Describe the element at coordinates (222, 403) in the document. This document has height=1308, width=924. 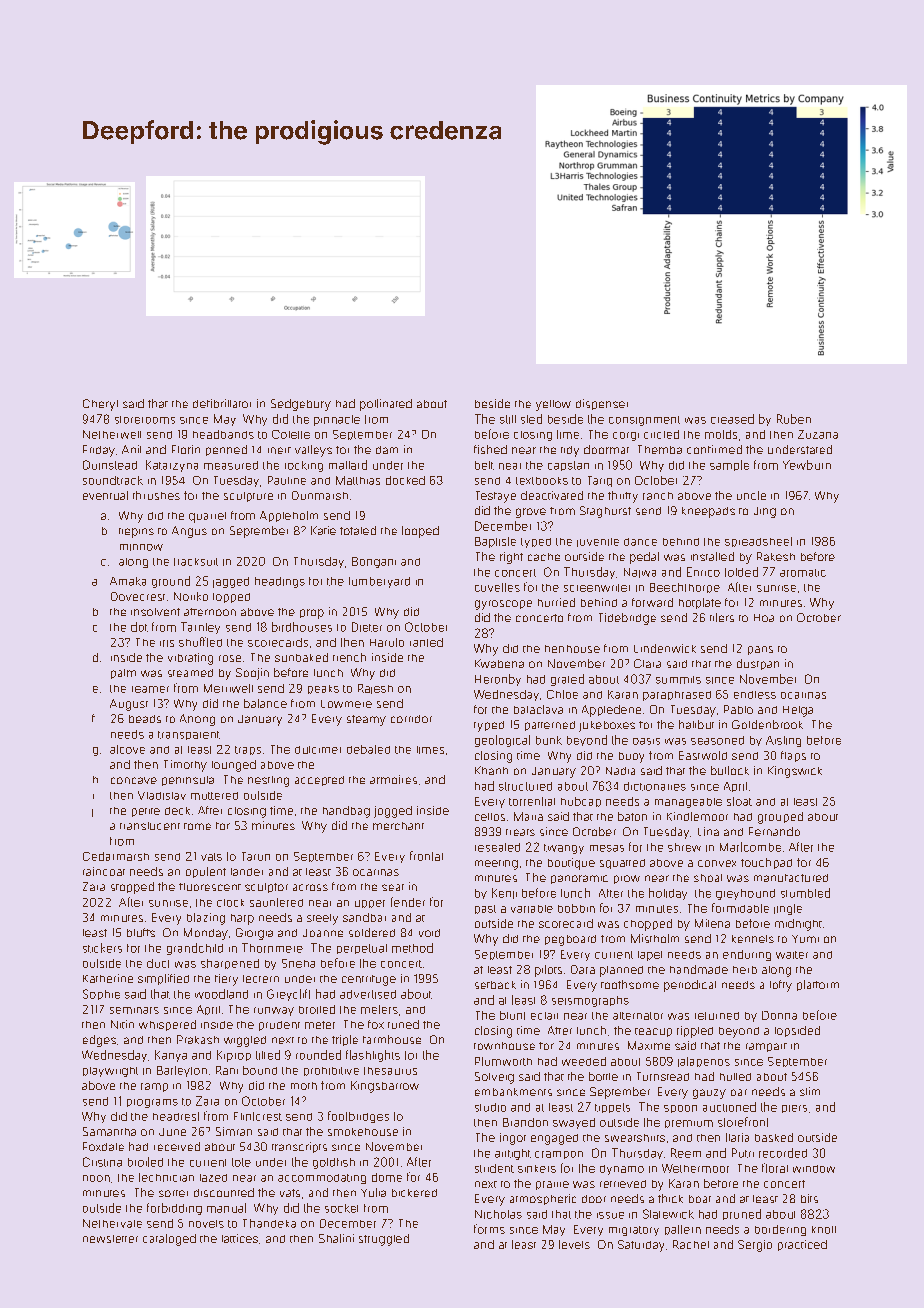
I see `defibrillator` at that location.
